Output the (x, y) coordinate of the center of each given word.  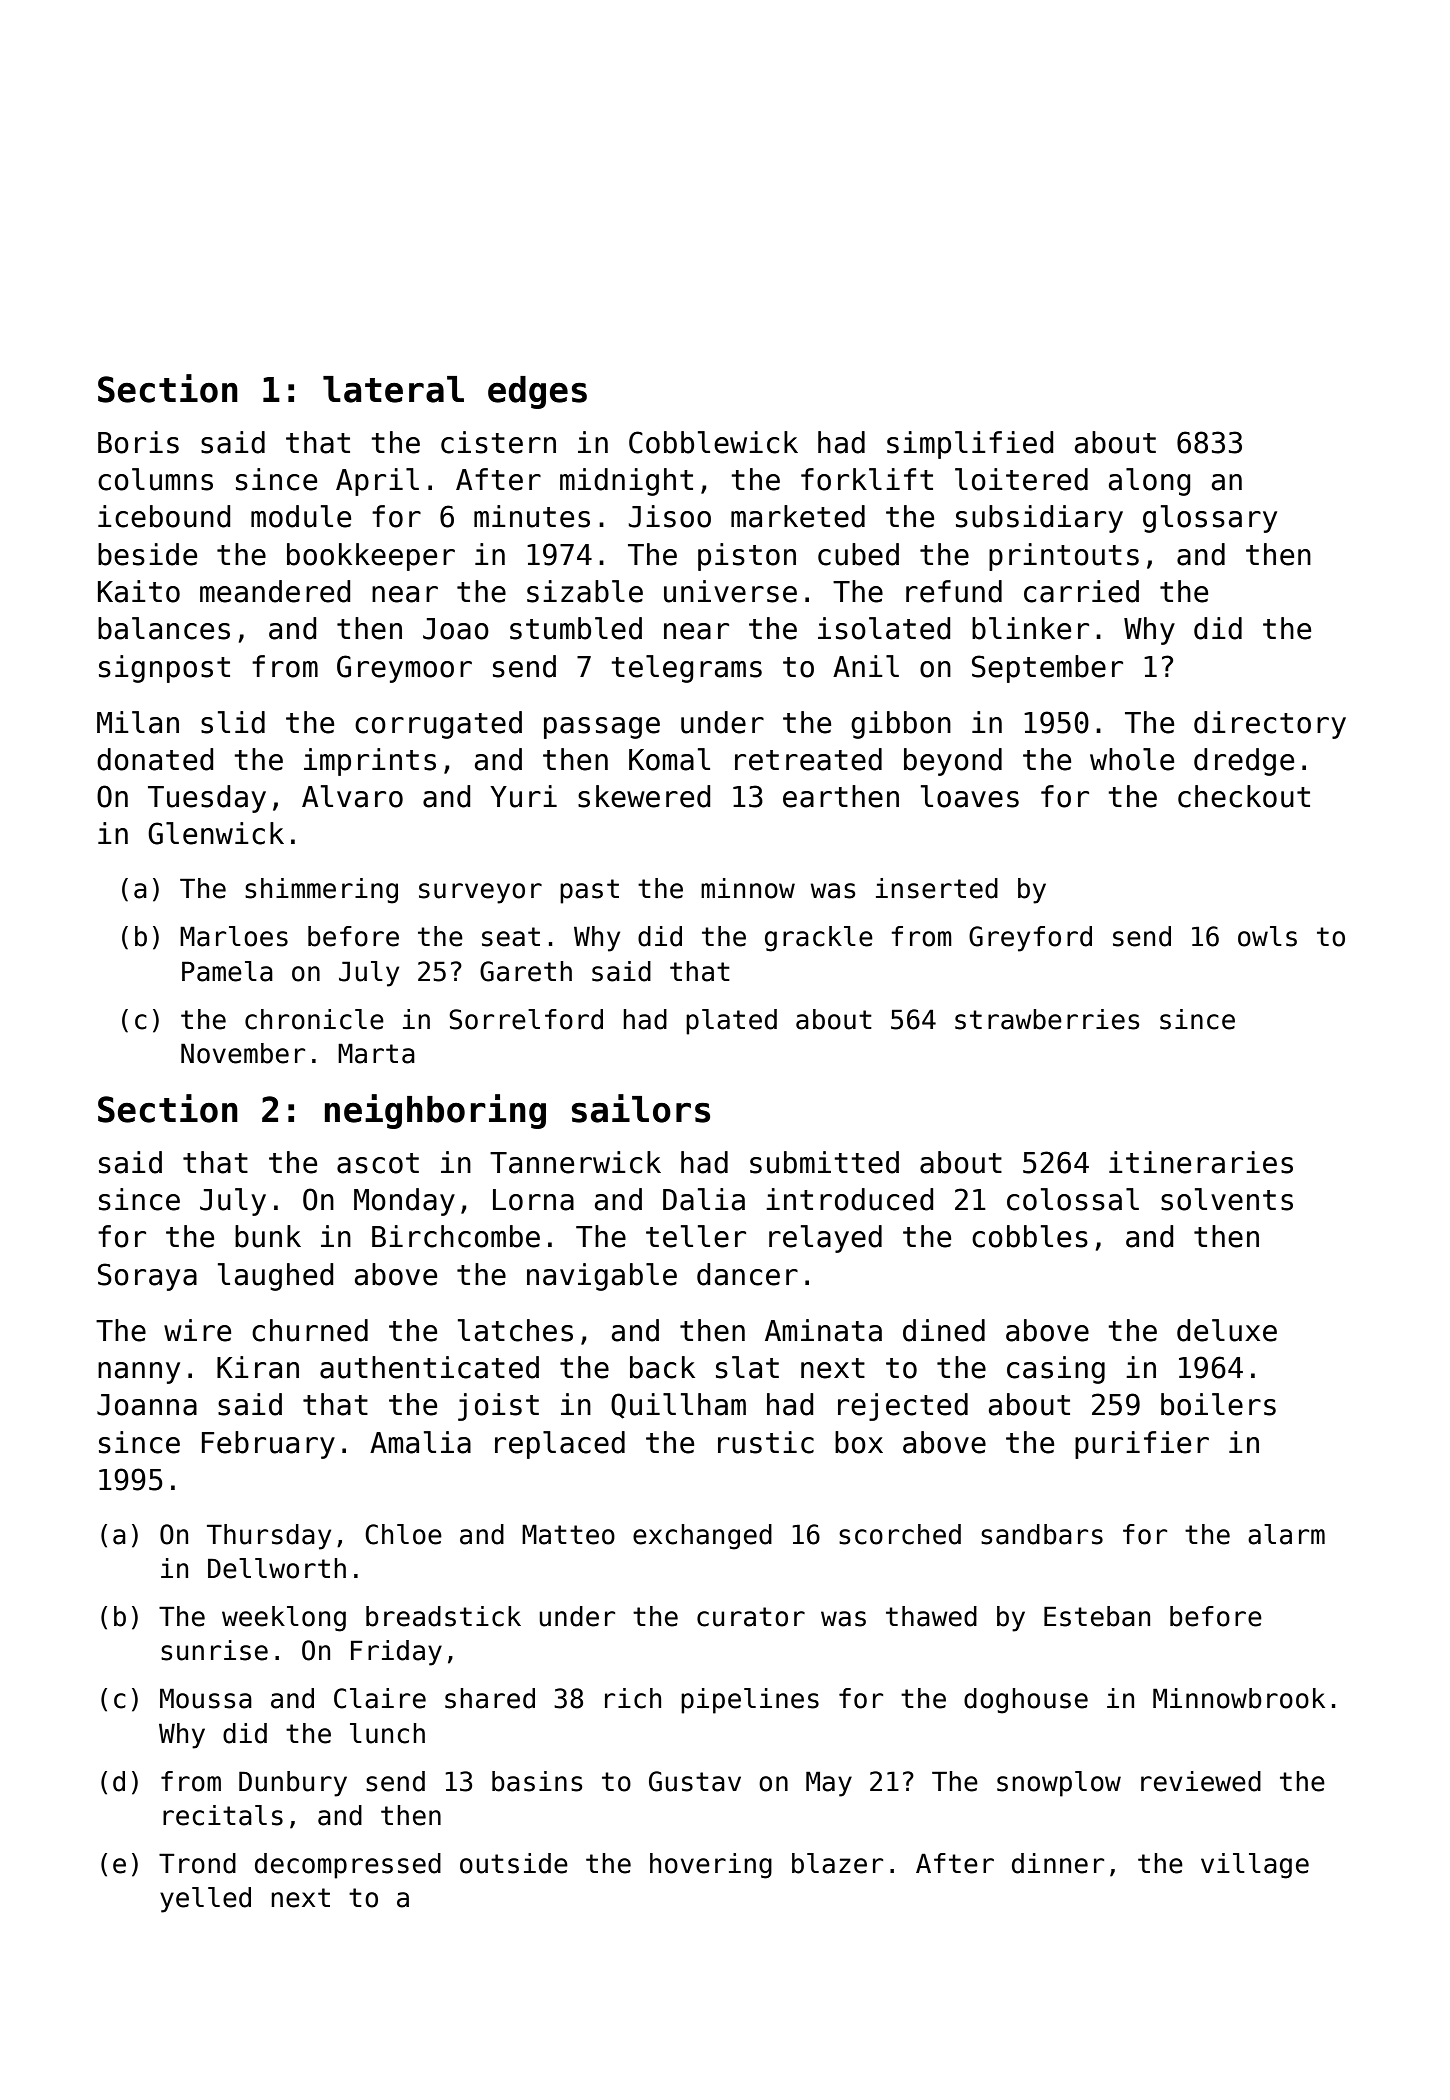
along (1150, 482)
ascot (378, 1163)
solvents (1227, 1199)
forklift (867, 479)
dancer (747, 1274)
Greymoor (404, 669)
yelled (205, 1900)
